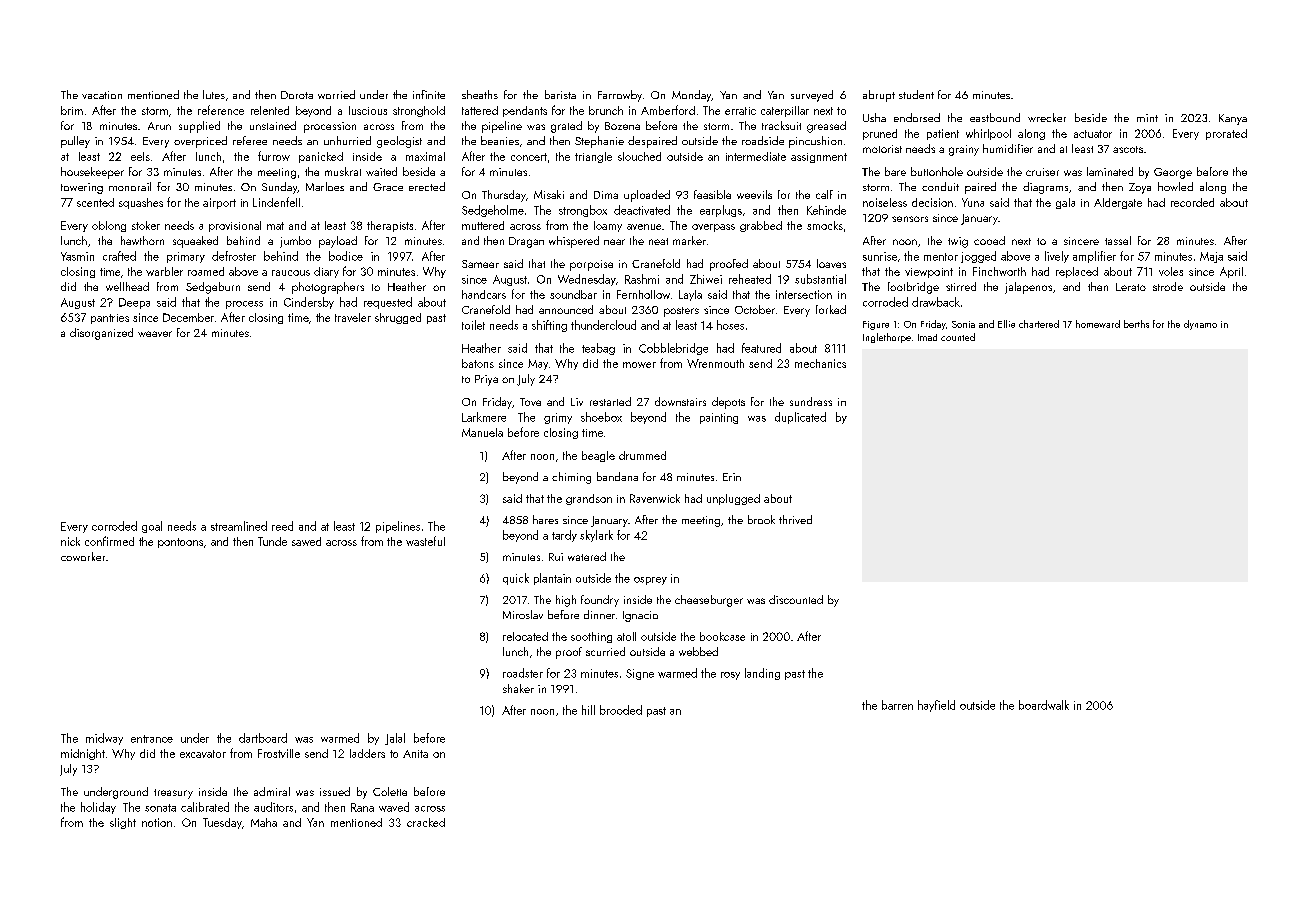  What do you see at coordinates (104, 739) in the screenshot?
I see `midway` at bounding box center [104, 739].
